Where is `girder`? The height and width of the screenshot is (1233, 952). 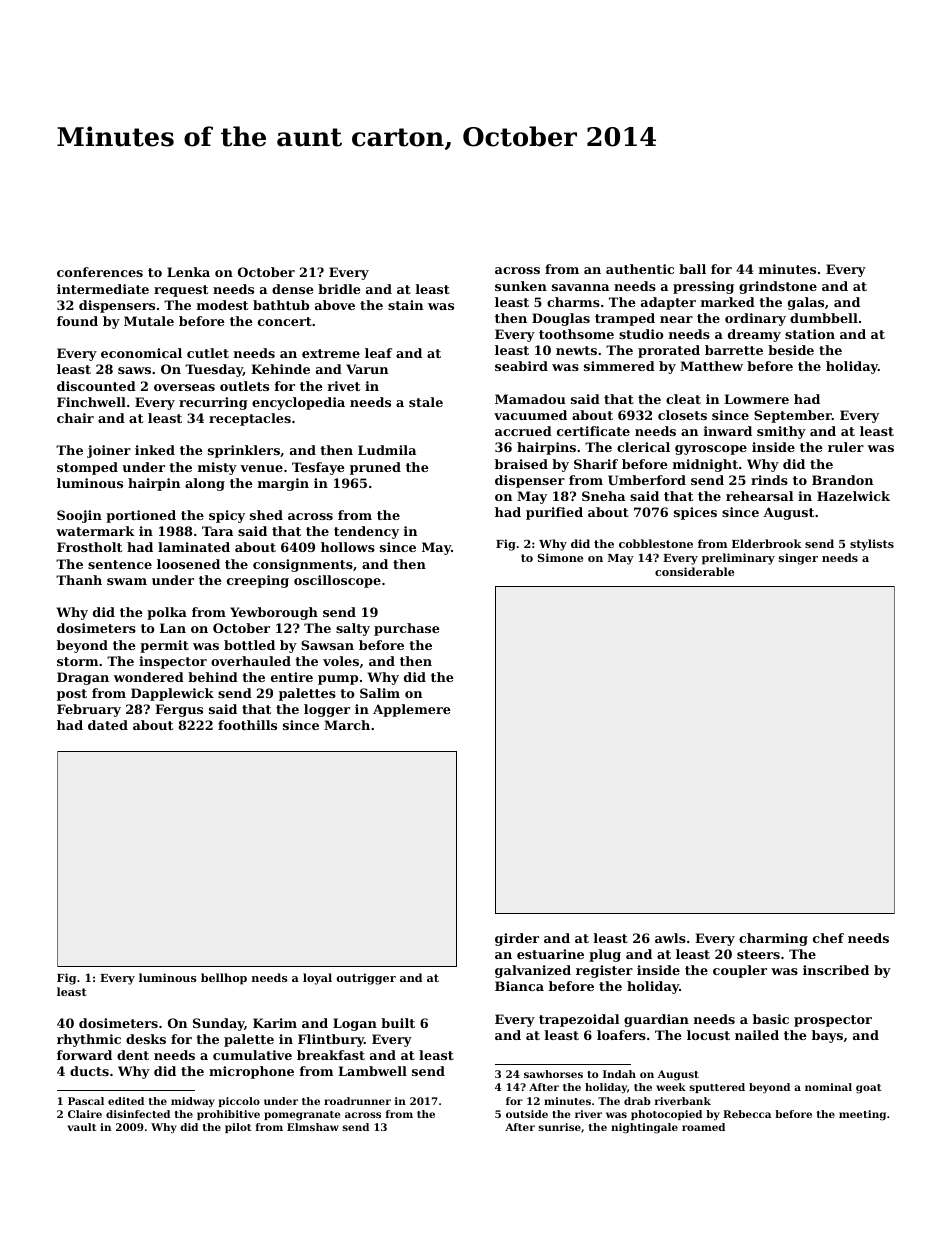
girder is located at coordinates (517, 939).
